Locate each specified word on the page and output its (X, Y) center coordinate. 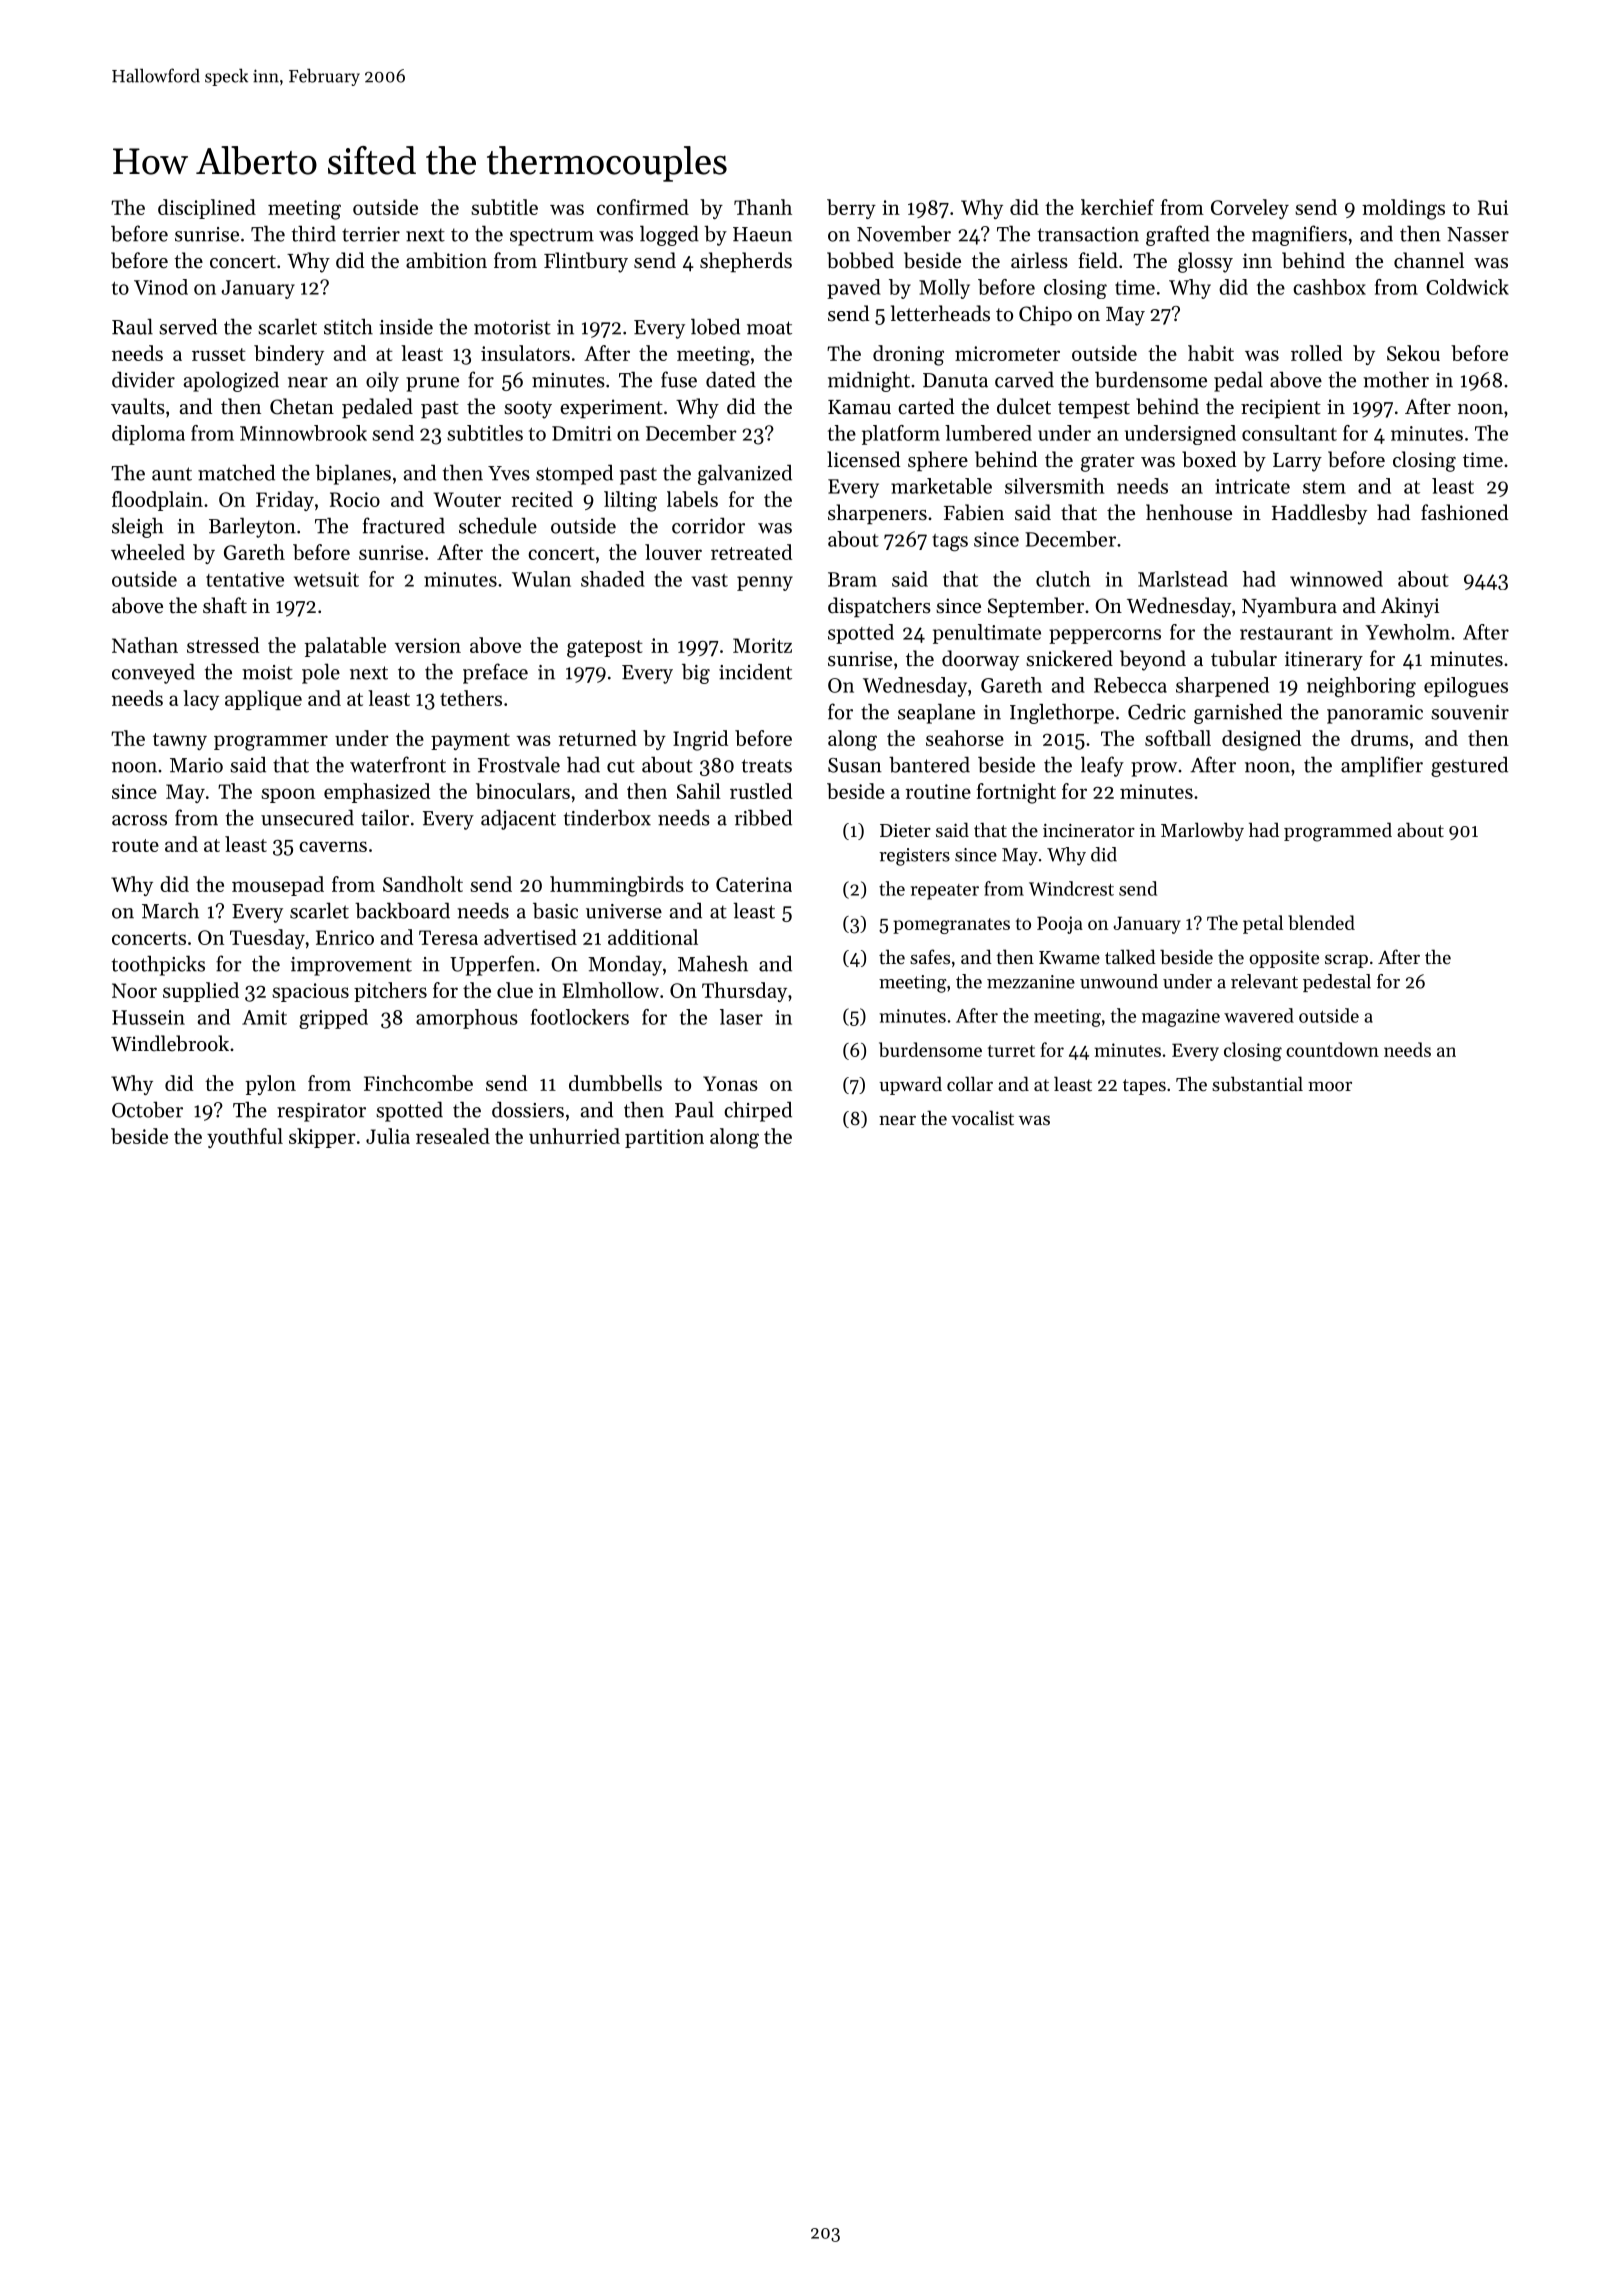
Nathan (145, 645)
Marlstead (1183, 579)
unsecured (307, 817)
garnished (1238, 714)
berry (851, 209)
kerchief (1117, 207)
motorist (512, 327)
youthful (245, 1138)
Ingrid (700, 740)
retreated (751, 552)
